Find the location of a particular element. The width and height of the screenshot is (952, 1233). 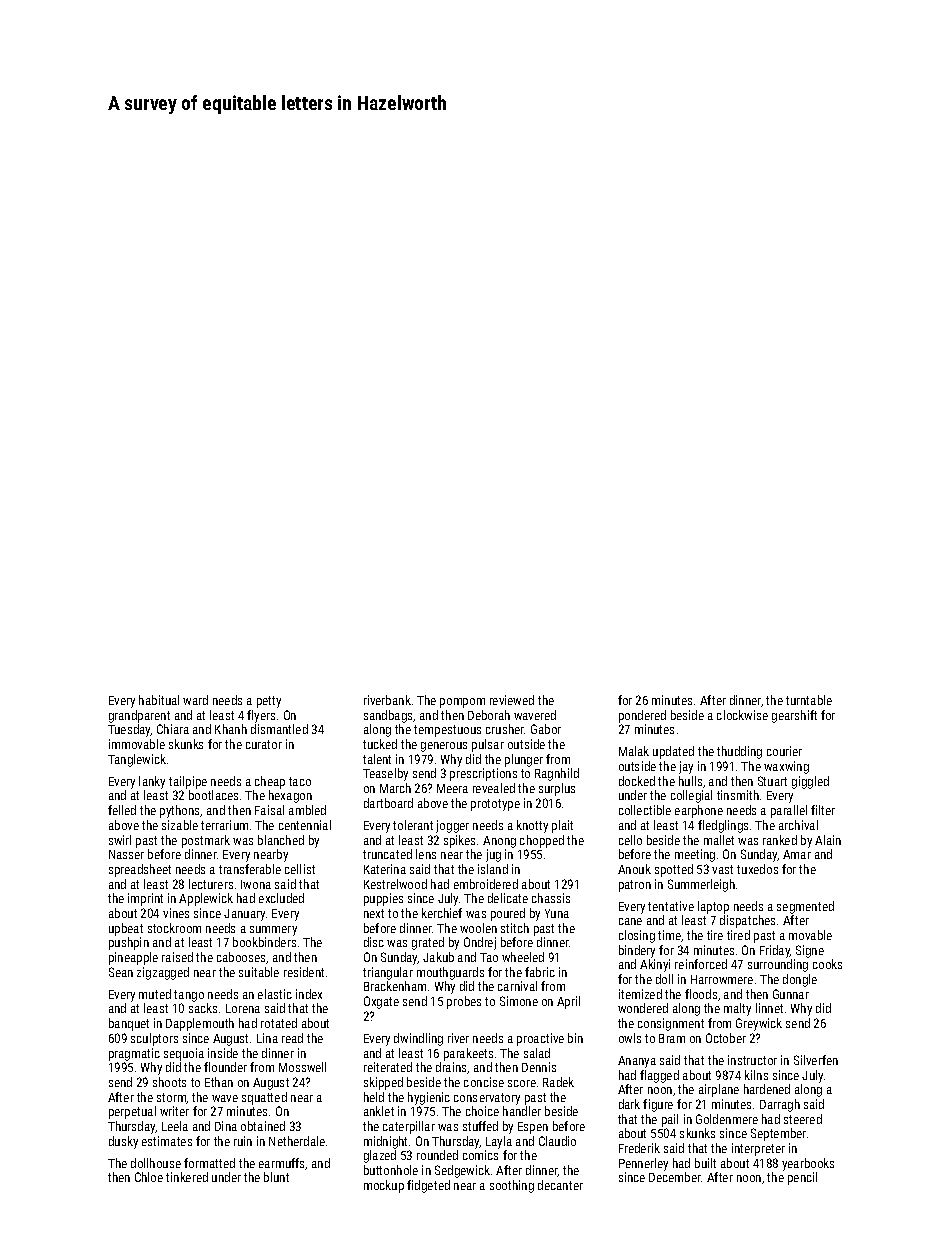

thudding is located at coordinates (739, 752).
